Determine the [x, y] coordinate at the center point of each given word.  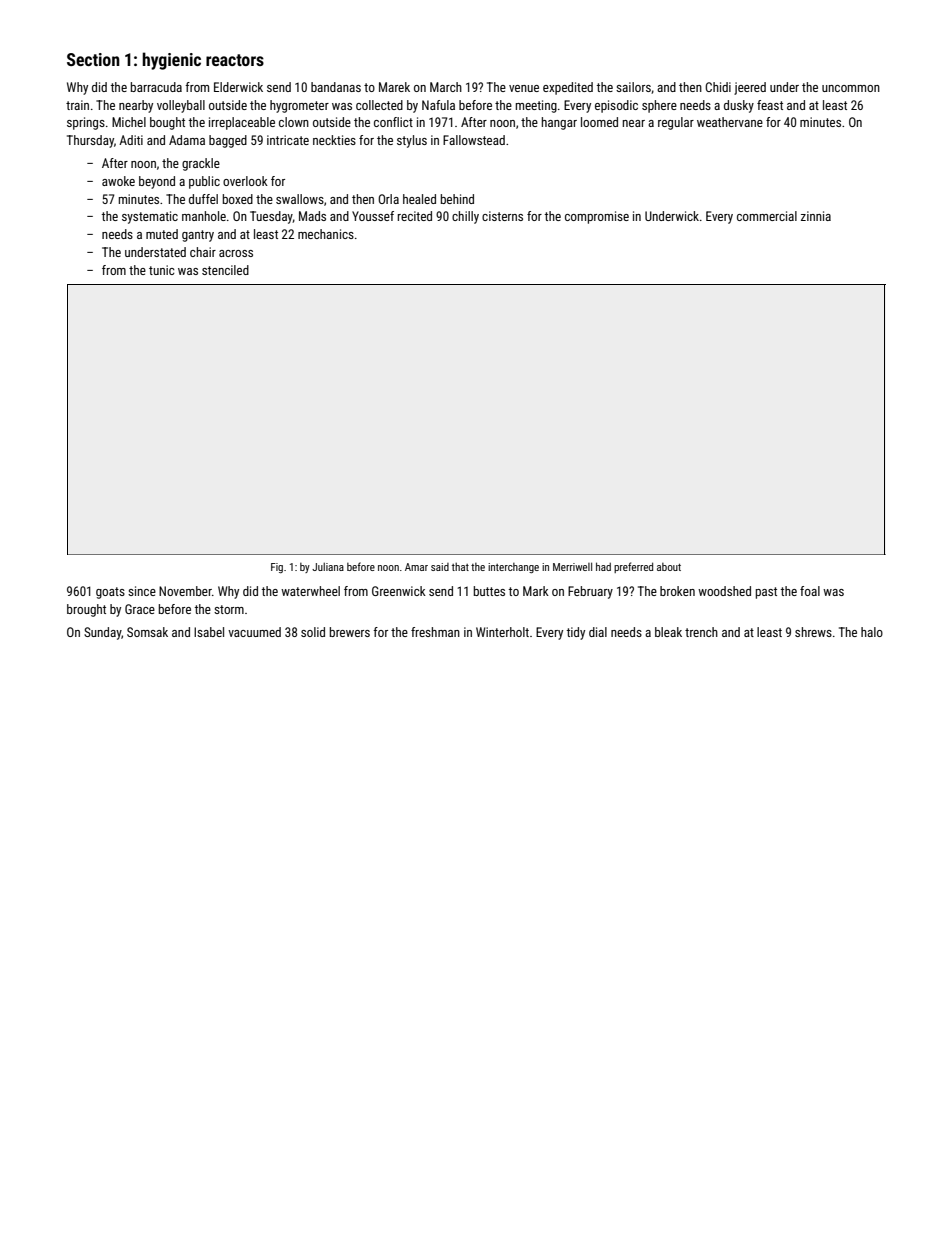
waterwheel [310, 591]
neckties [334, 140]
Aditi [131, 140]
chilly [465, 217]
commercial [767, 216]
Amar [416, 567]
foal [810, 591]
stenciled [225, 270]
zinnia [816, 216]
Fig [277, 568]
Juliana [328, 566]
